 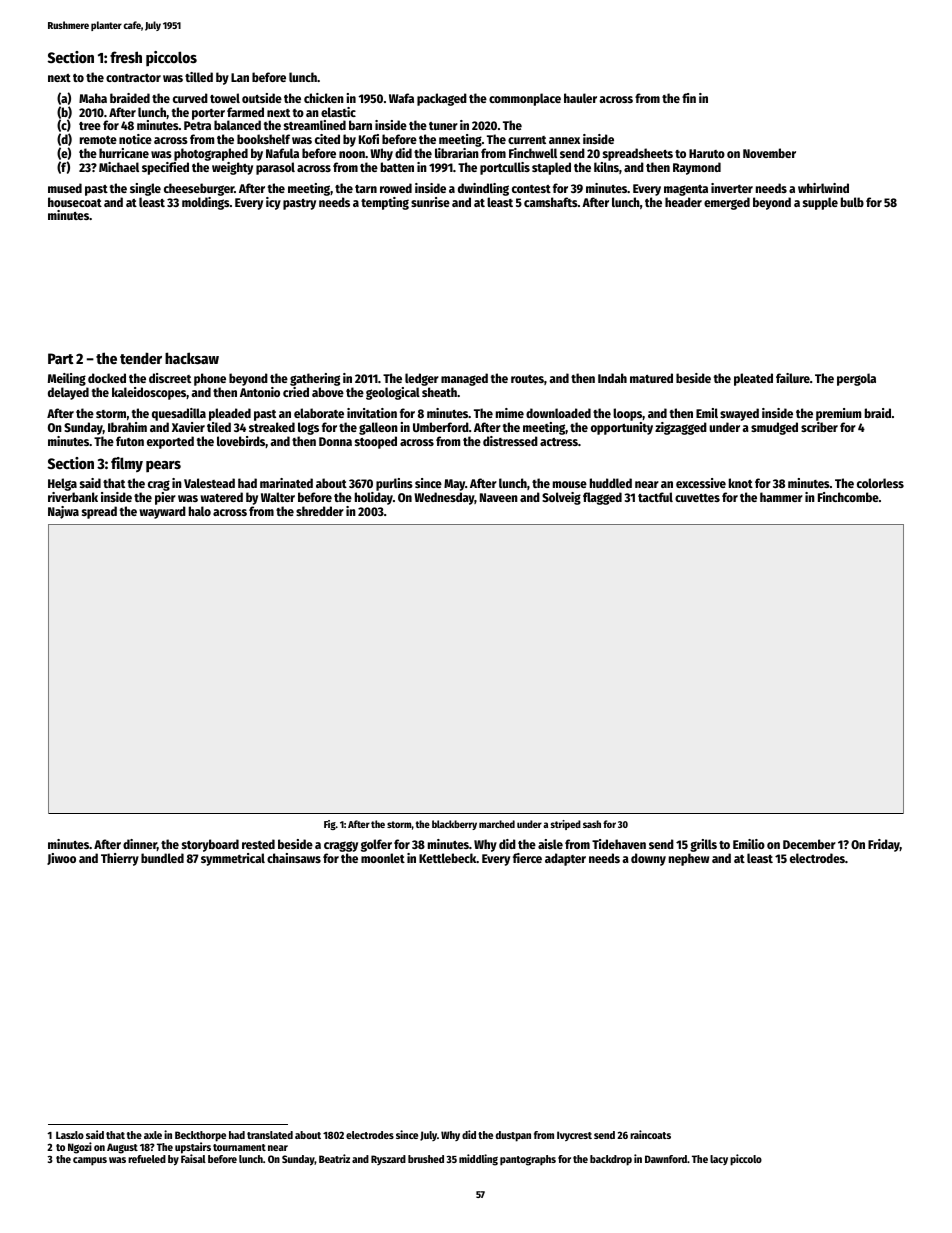 I want to click on shredder, so click(x=320, y=511).
